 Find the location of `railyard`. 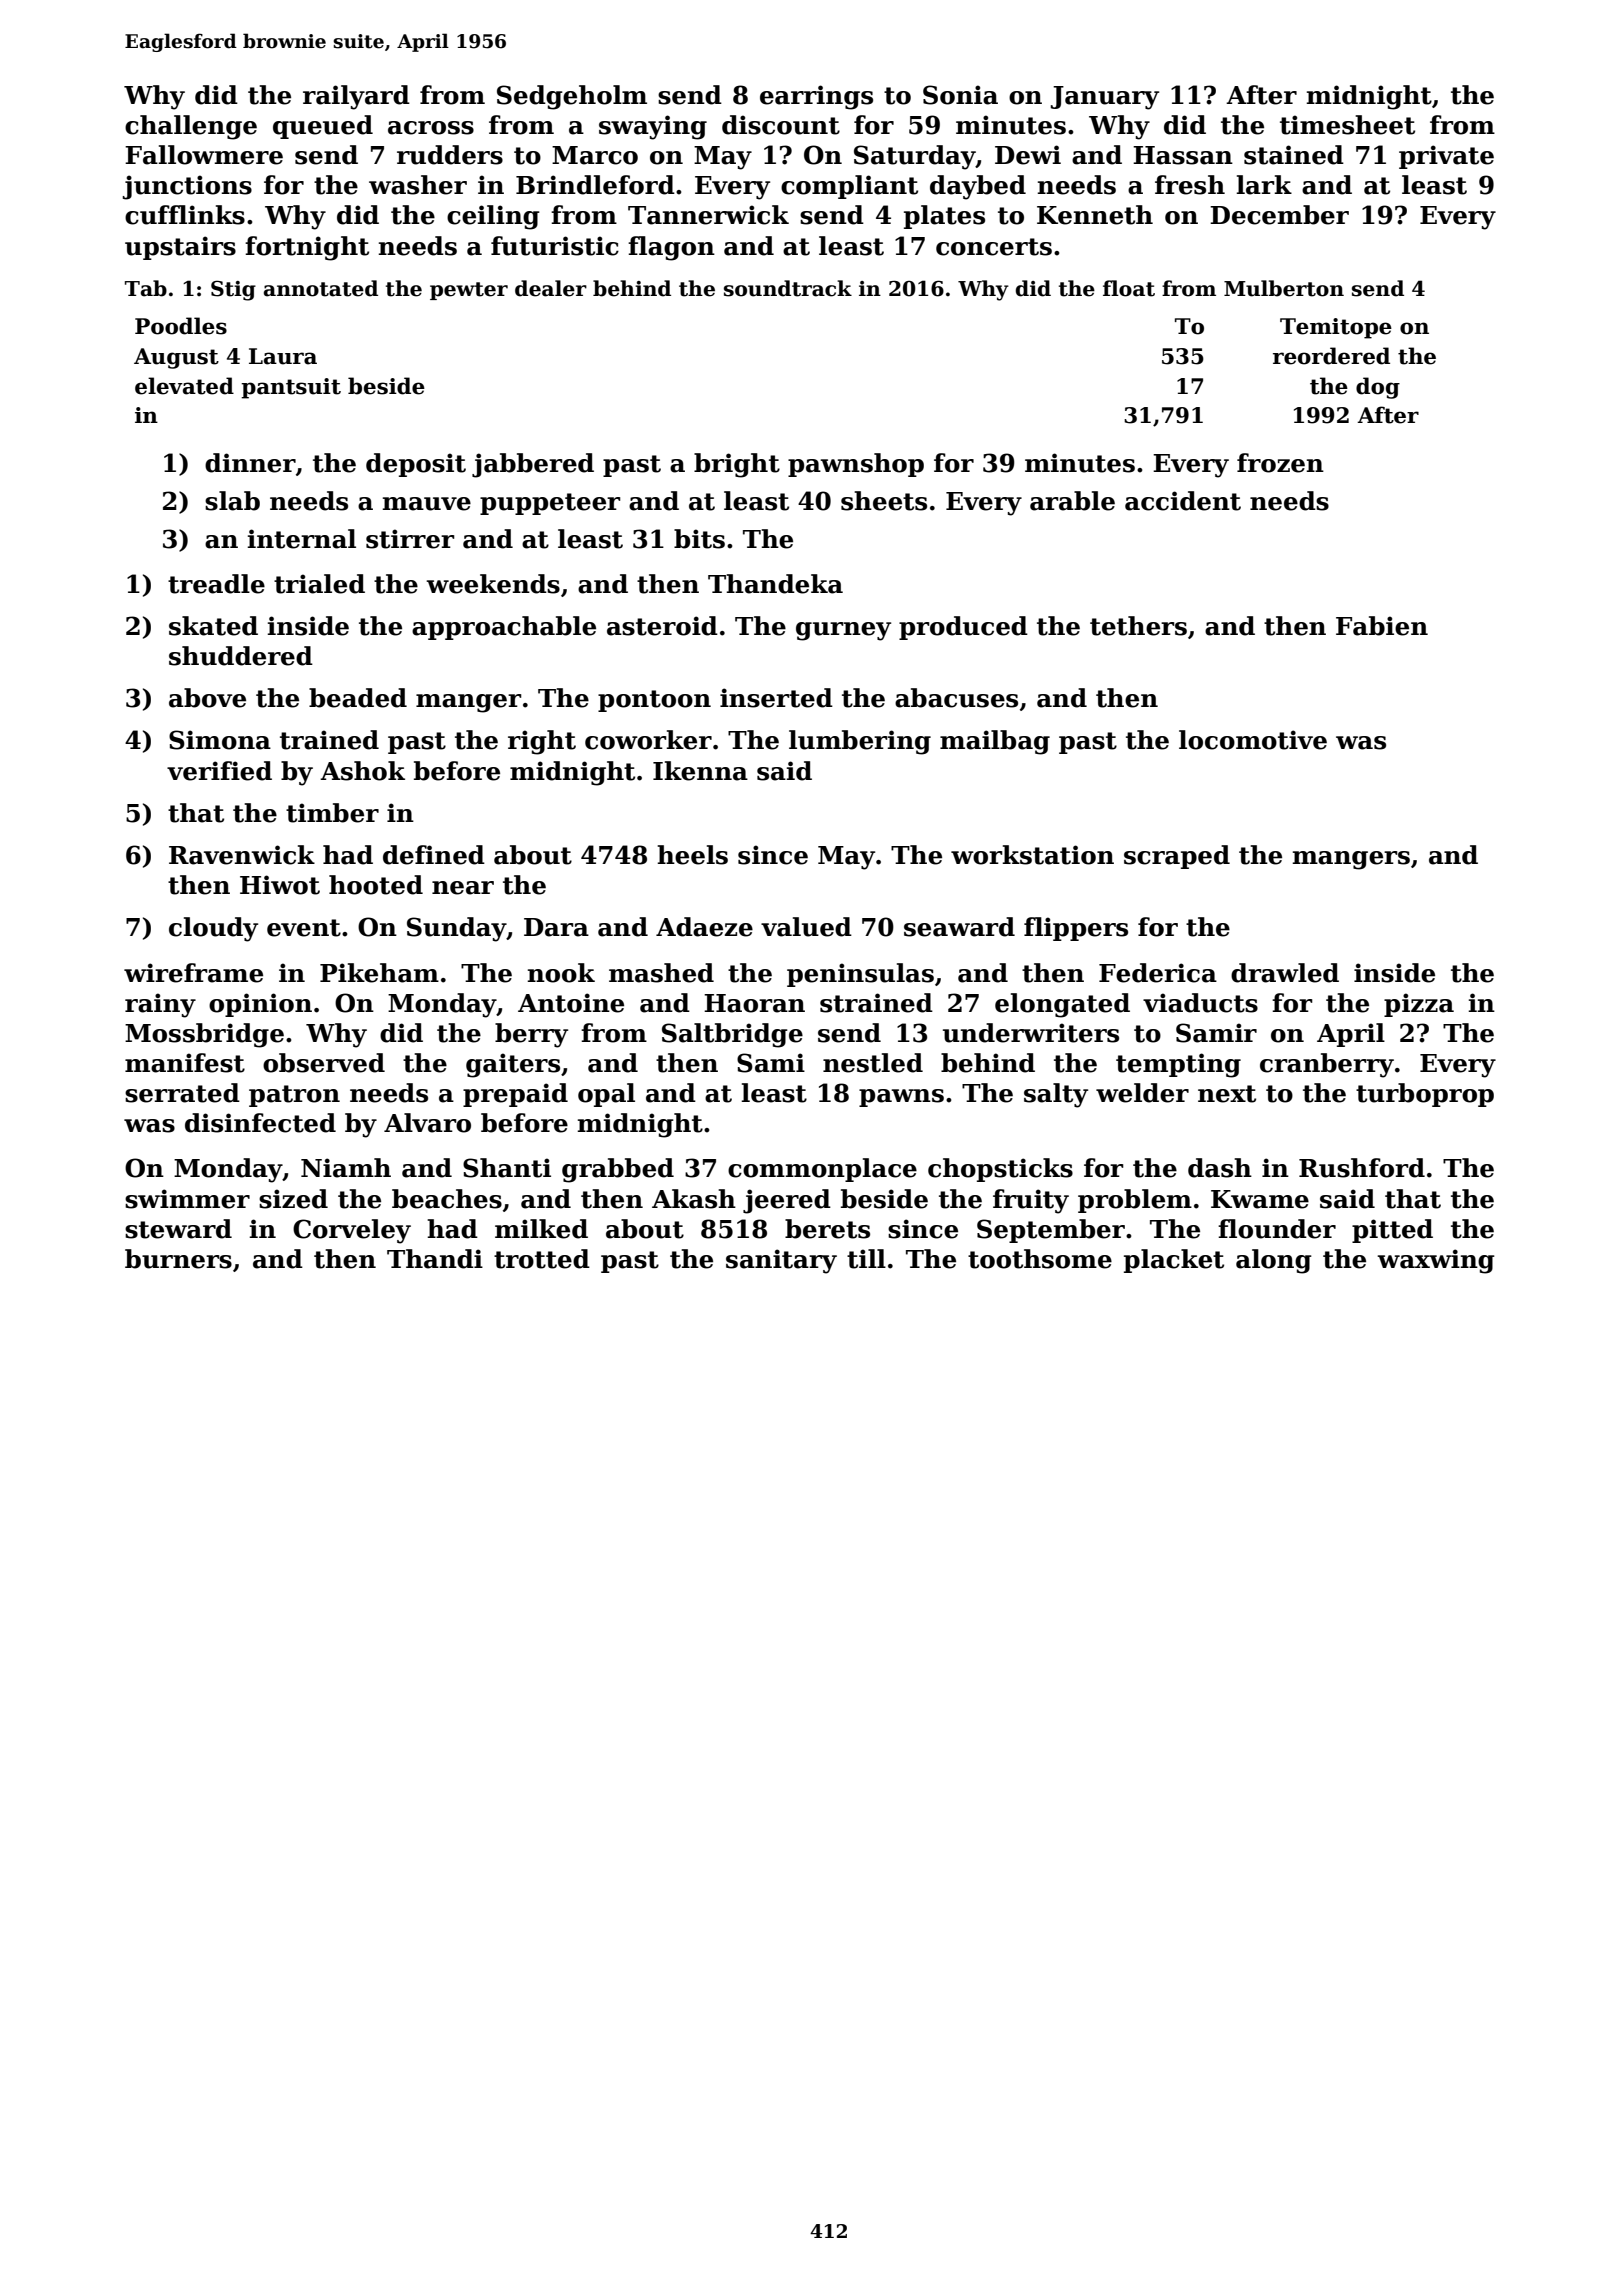

railyard is located at coordinates (356, 97).
